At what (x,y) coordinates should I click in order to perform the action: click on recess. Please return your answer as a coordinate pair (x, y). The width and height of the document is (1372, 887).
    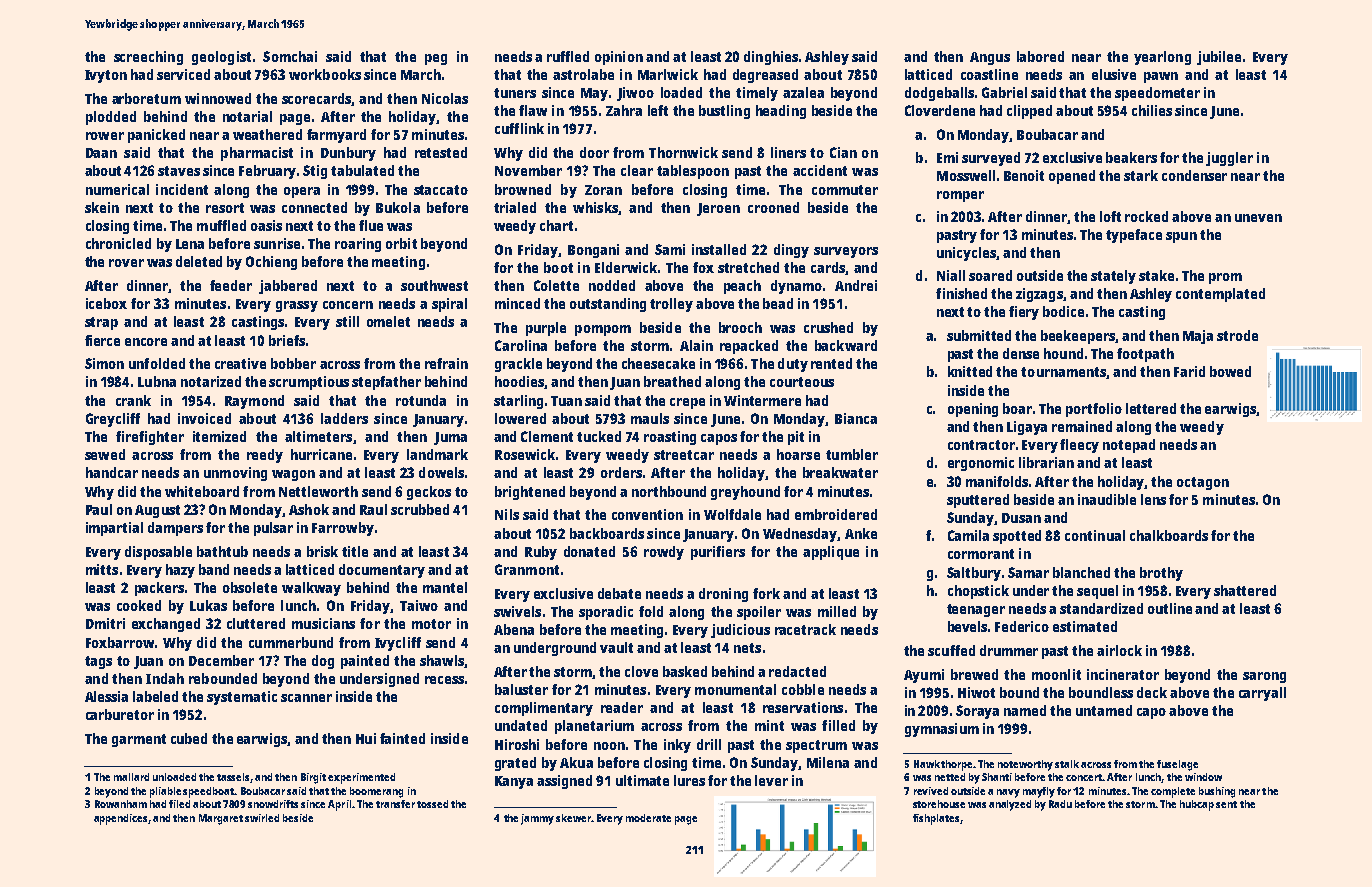
    Looking at the image, I should click on (444, 680).
